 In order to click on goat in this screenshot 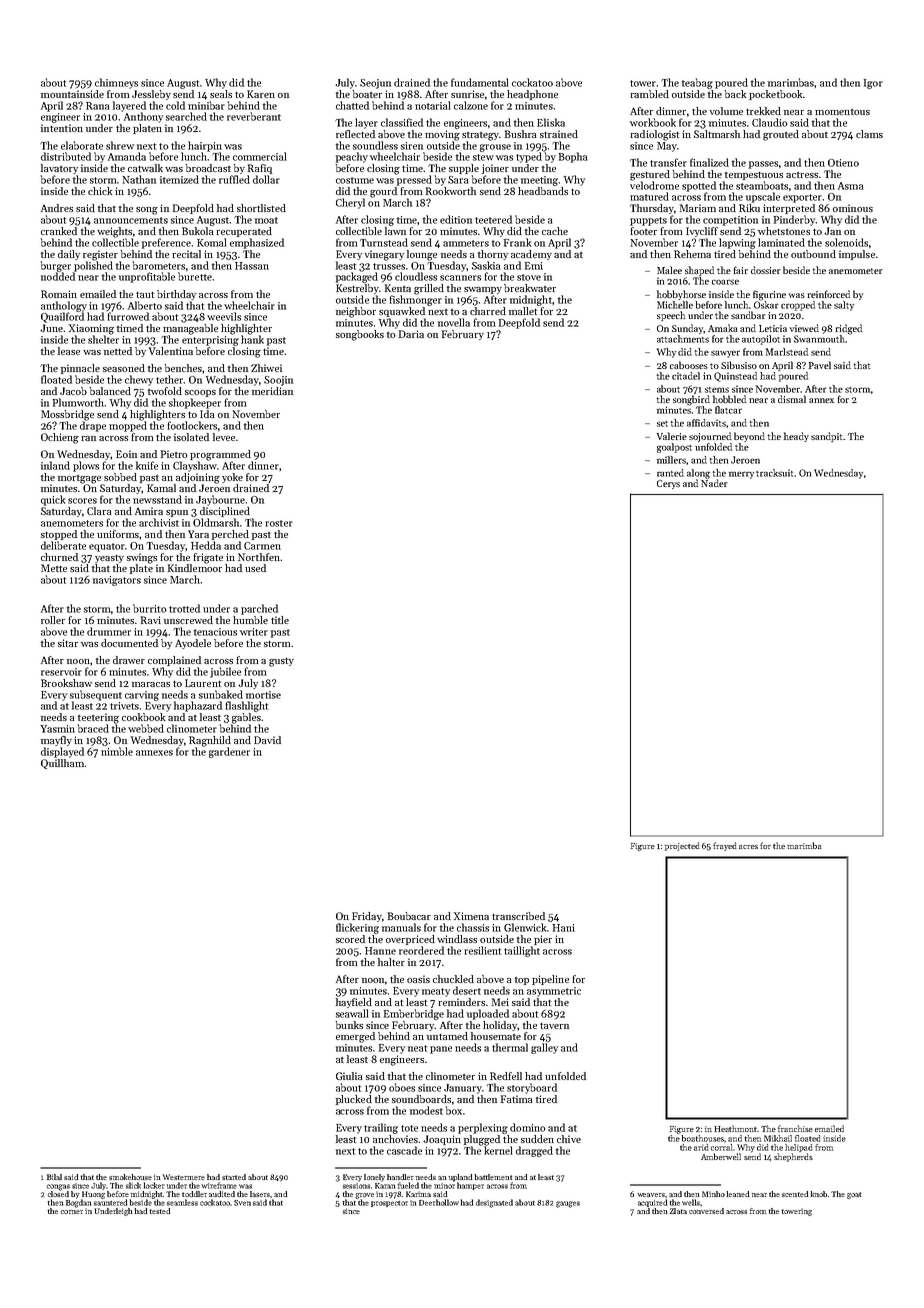, I will do `click(854, 1195)`.
